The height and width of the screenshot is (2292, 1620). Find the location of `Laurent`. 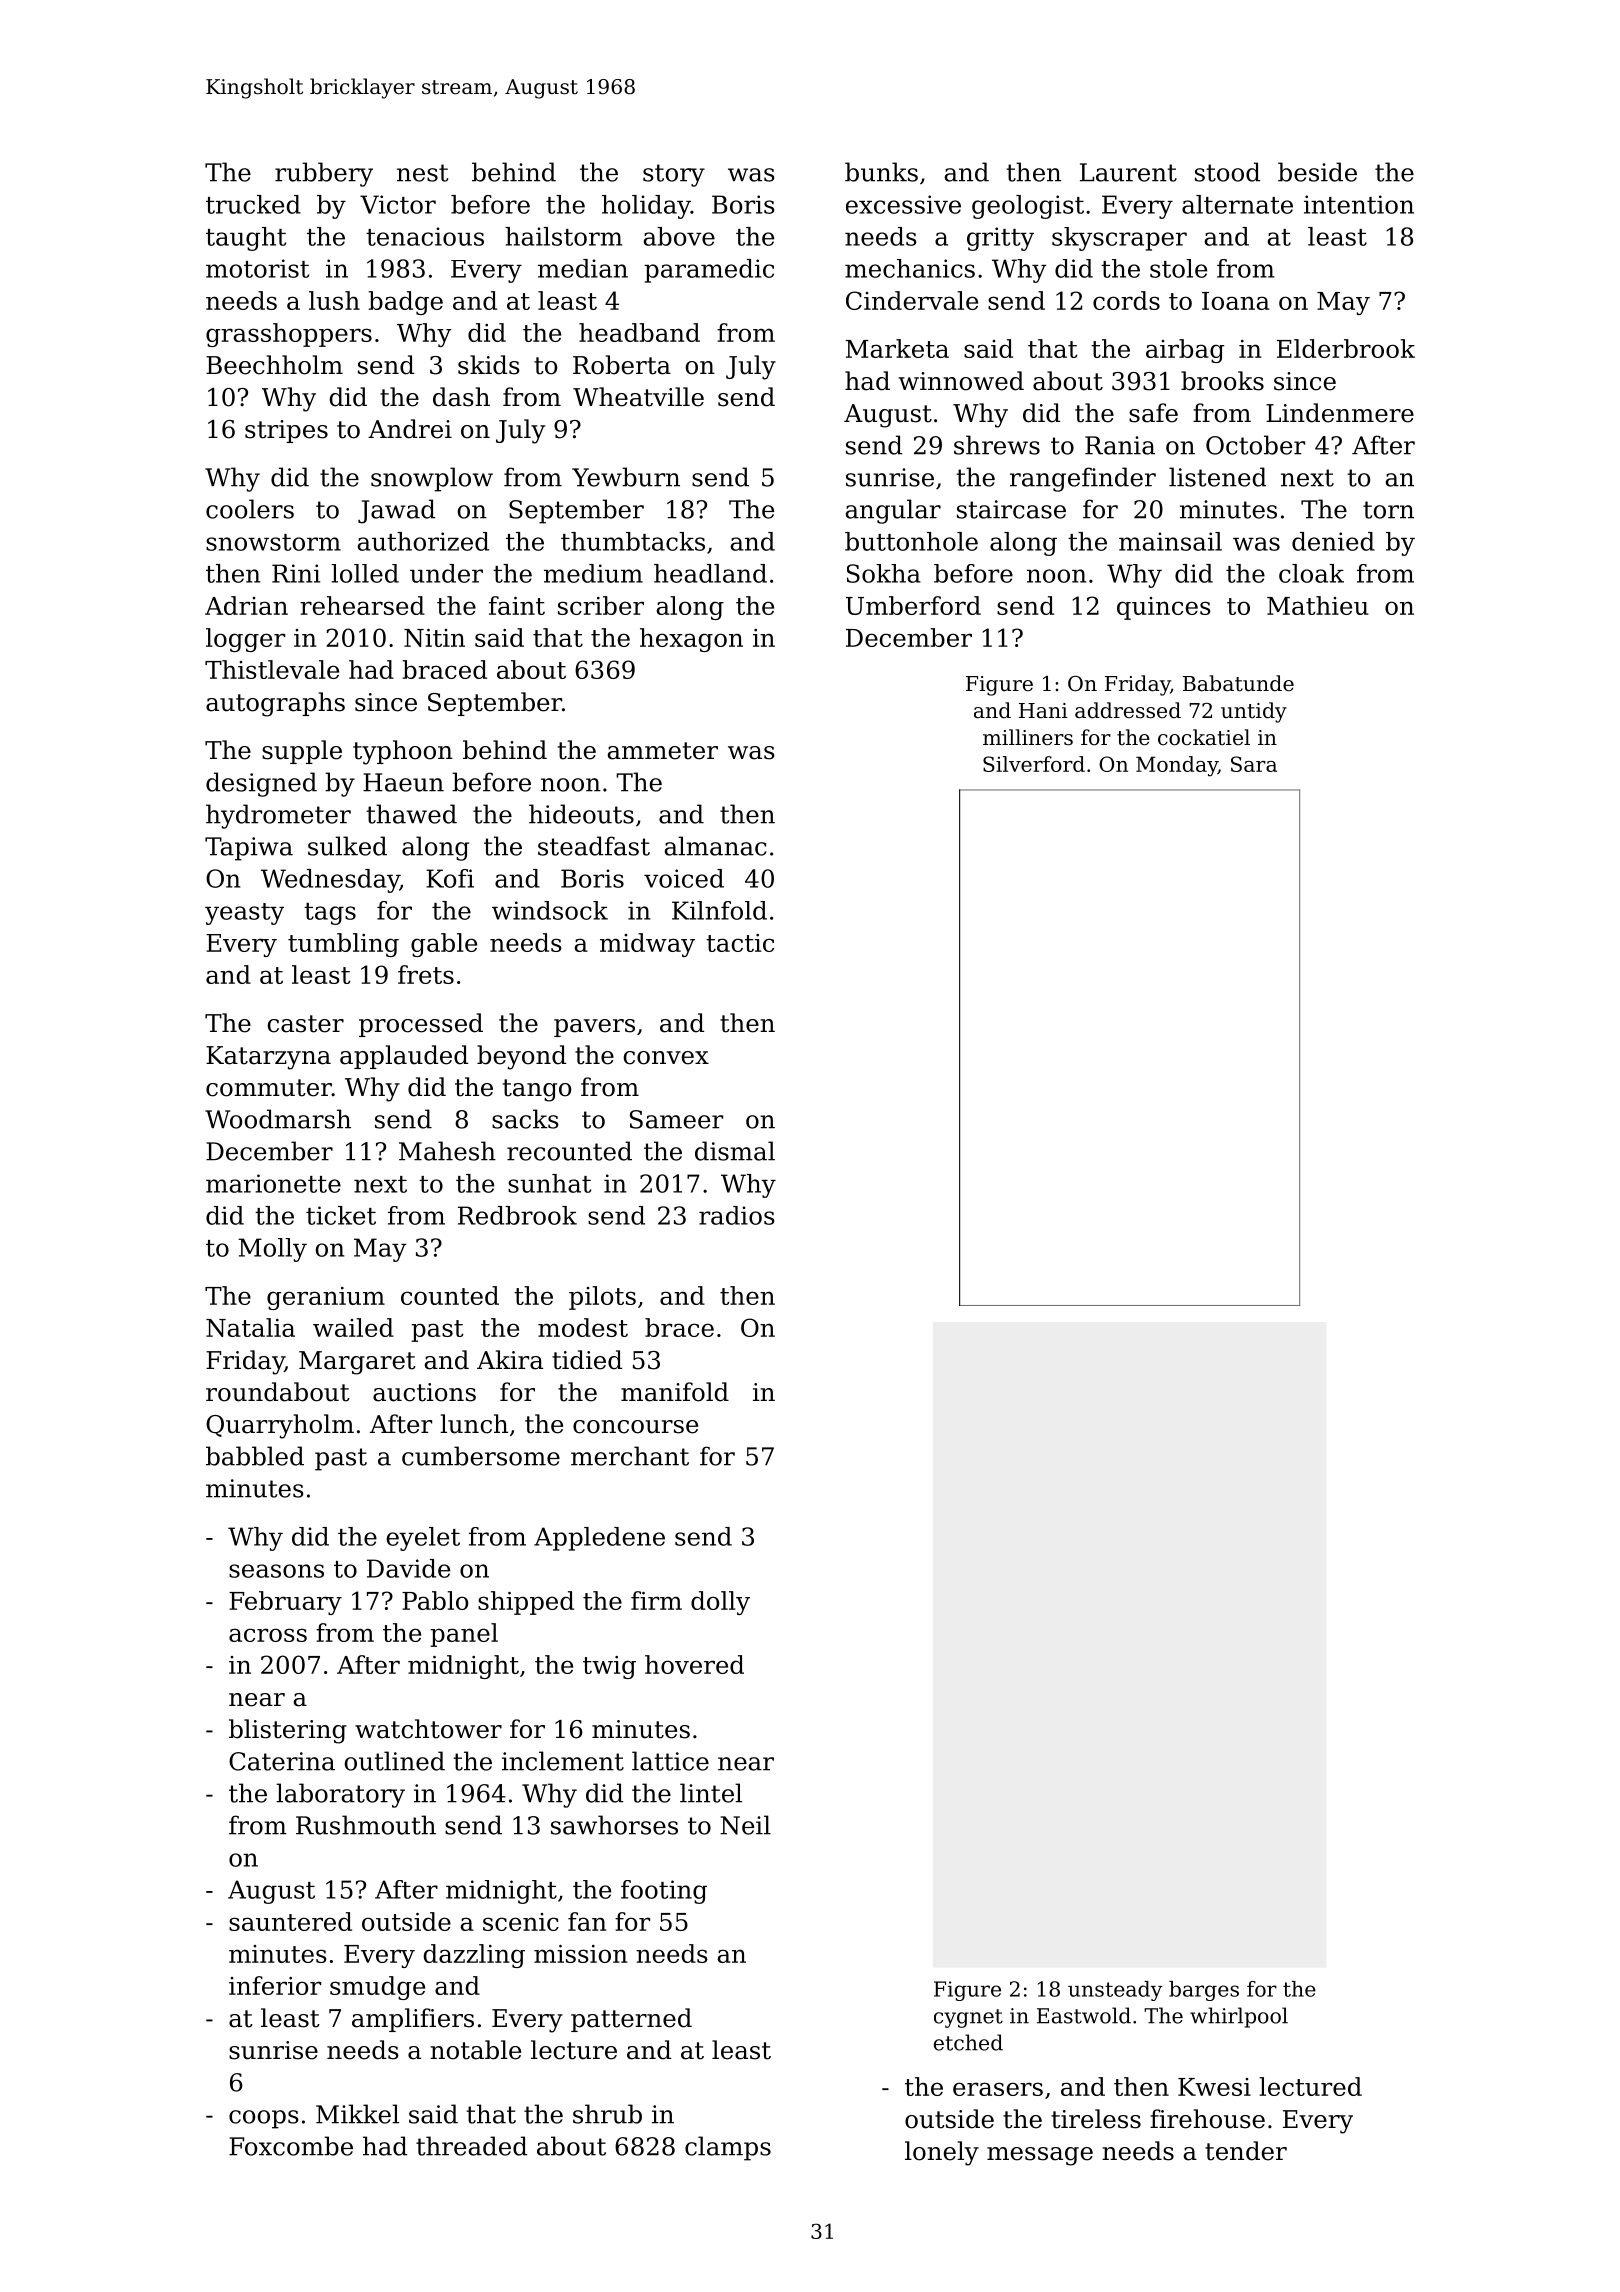

Laurent is located at coordinates (1128, 172).
